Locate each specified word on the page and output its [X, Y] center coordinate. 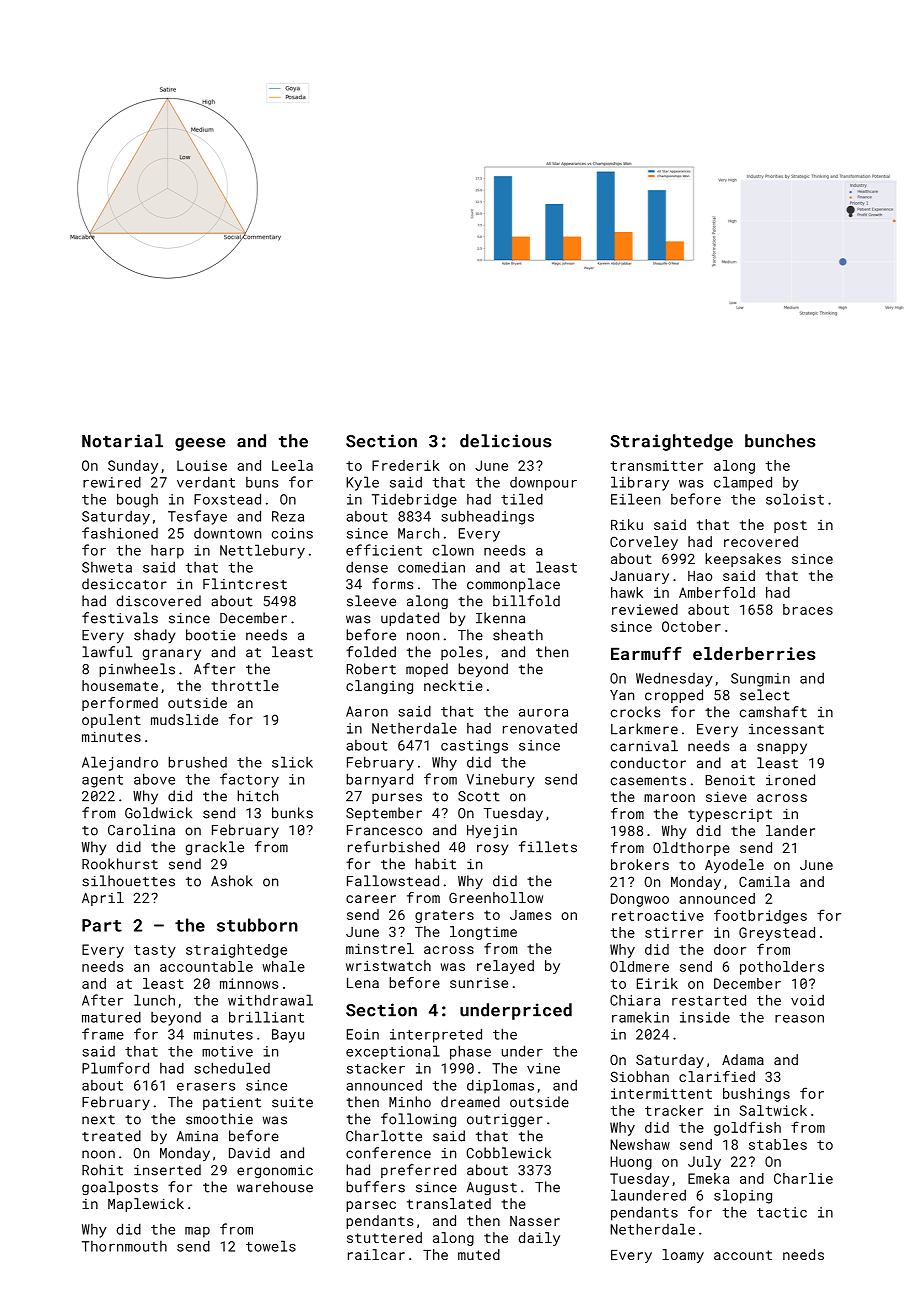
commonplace [513, 585]
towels [271, 1246]
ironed [790, 780]
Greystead [777, 934]
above [154, 779]
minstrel [380, 948]
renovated [540, 728]
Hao [700, 576]
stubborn [257, 925]
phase [470, 1052]
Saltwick [773, 1110]
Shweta [107, 567]
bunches [780, 441]
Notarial [122, 441]
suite [292, 1102]
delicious [506, 441]
